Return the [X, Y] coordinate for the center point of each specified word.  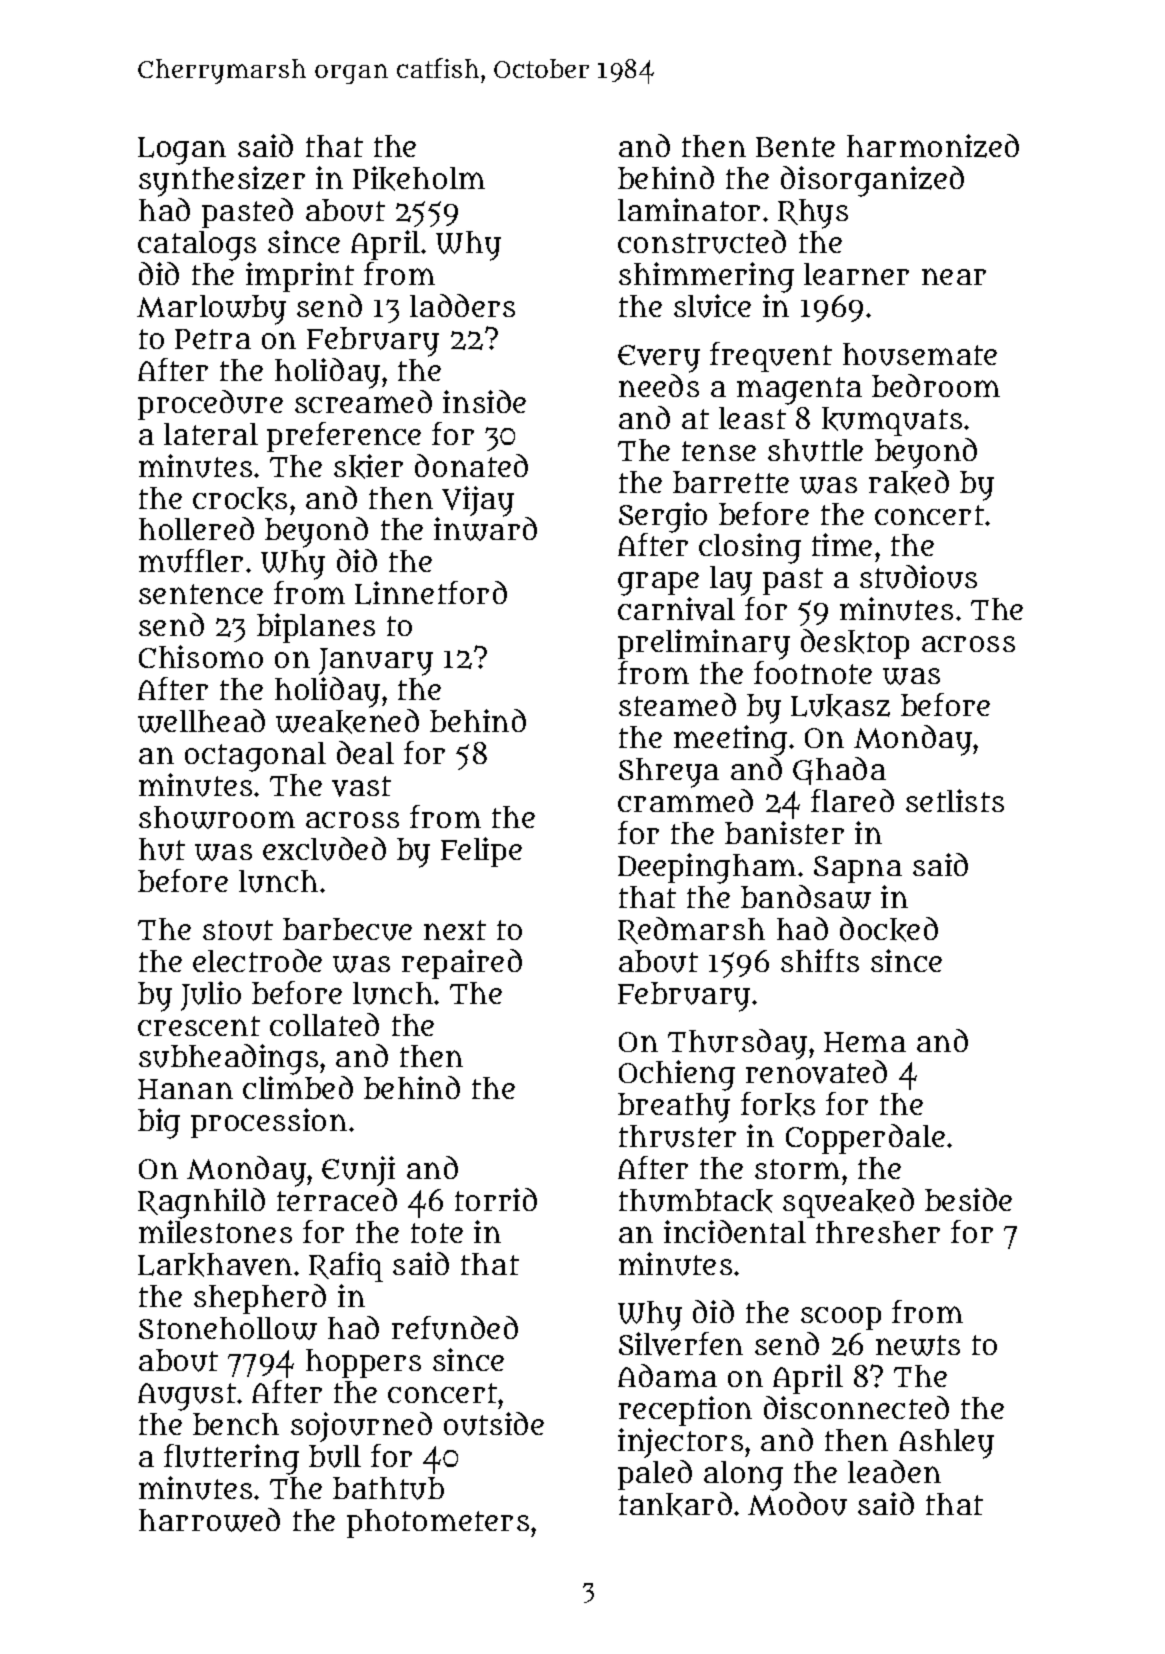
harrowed [209, 1520]
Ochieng [677, 1075]
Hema [865, 1042]
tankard [675, 1504]
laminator [689, 209]
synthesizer [222, 181]
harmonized [933, 146]
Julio [211, 996]
